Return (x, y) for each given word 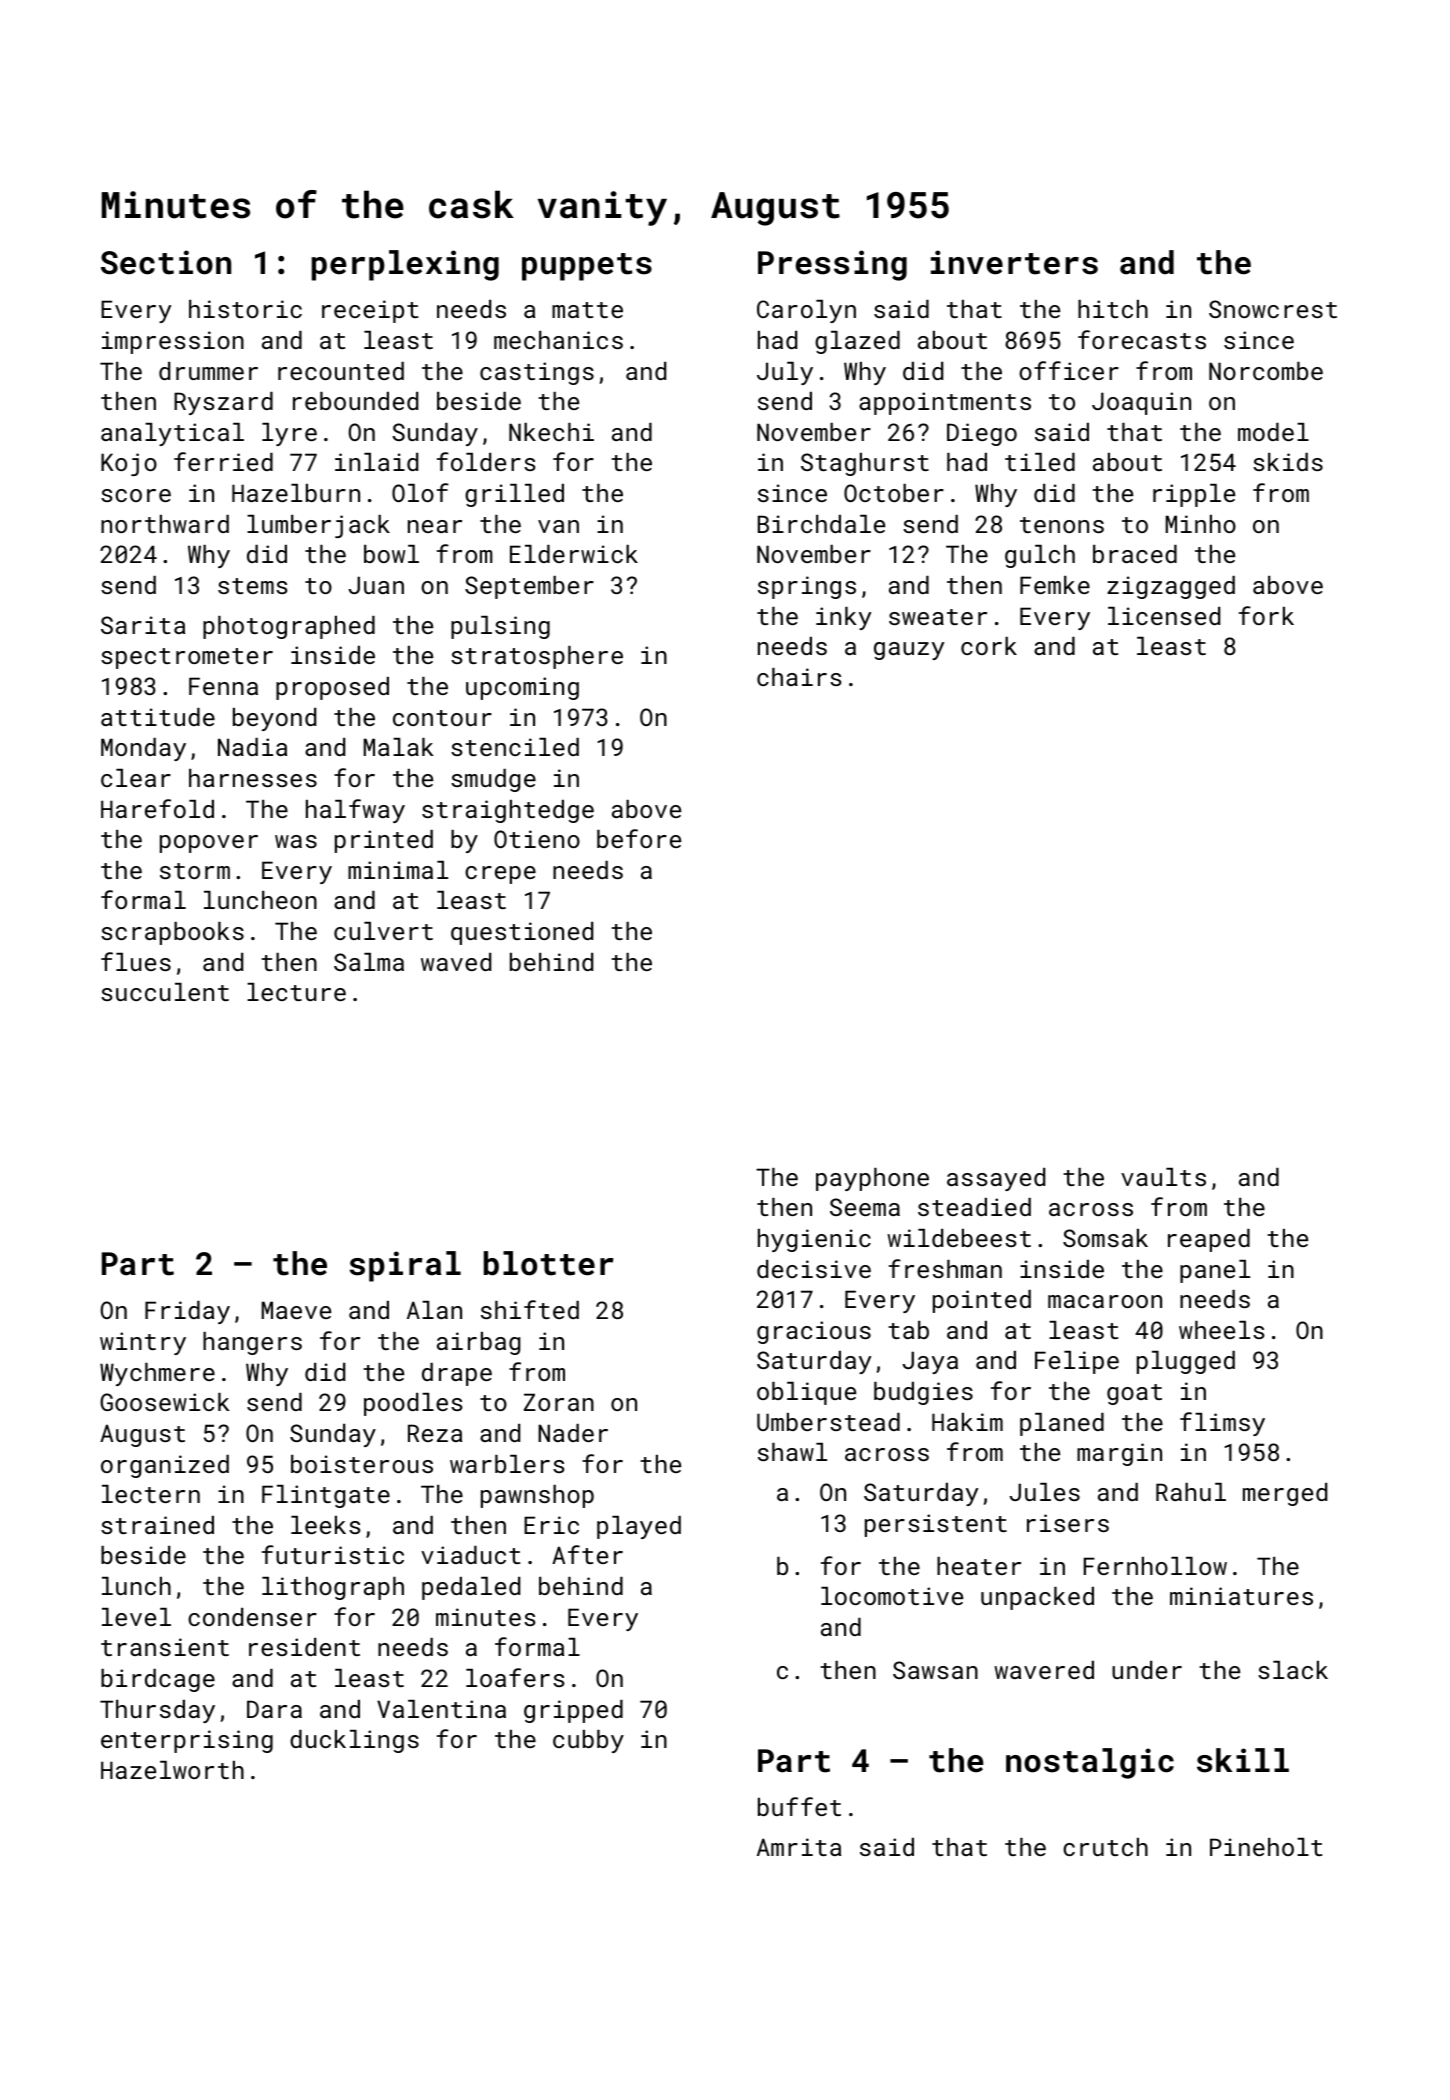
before (639, 838)
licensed (1164, 616)
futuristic (333, 1554)
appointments (945, 403)
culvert (383, 931)
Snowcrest (1273, 309)
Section (166, 262)
